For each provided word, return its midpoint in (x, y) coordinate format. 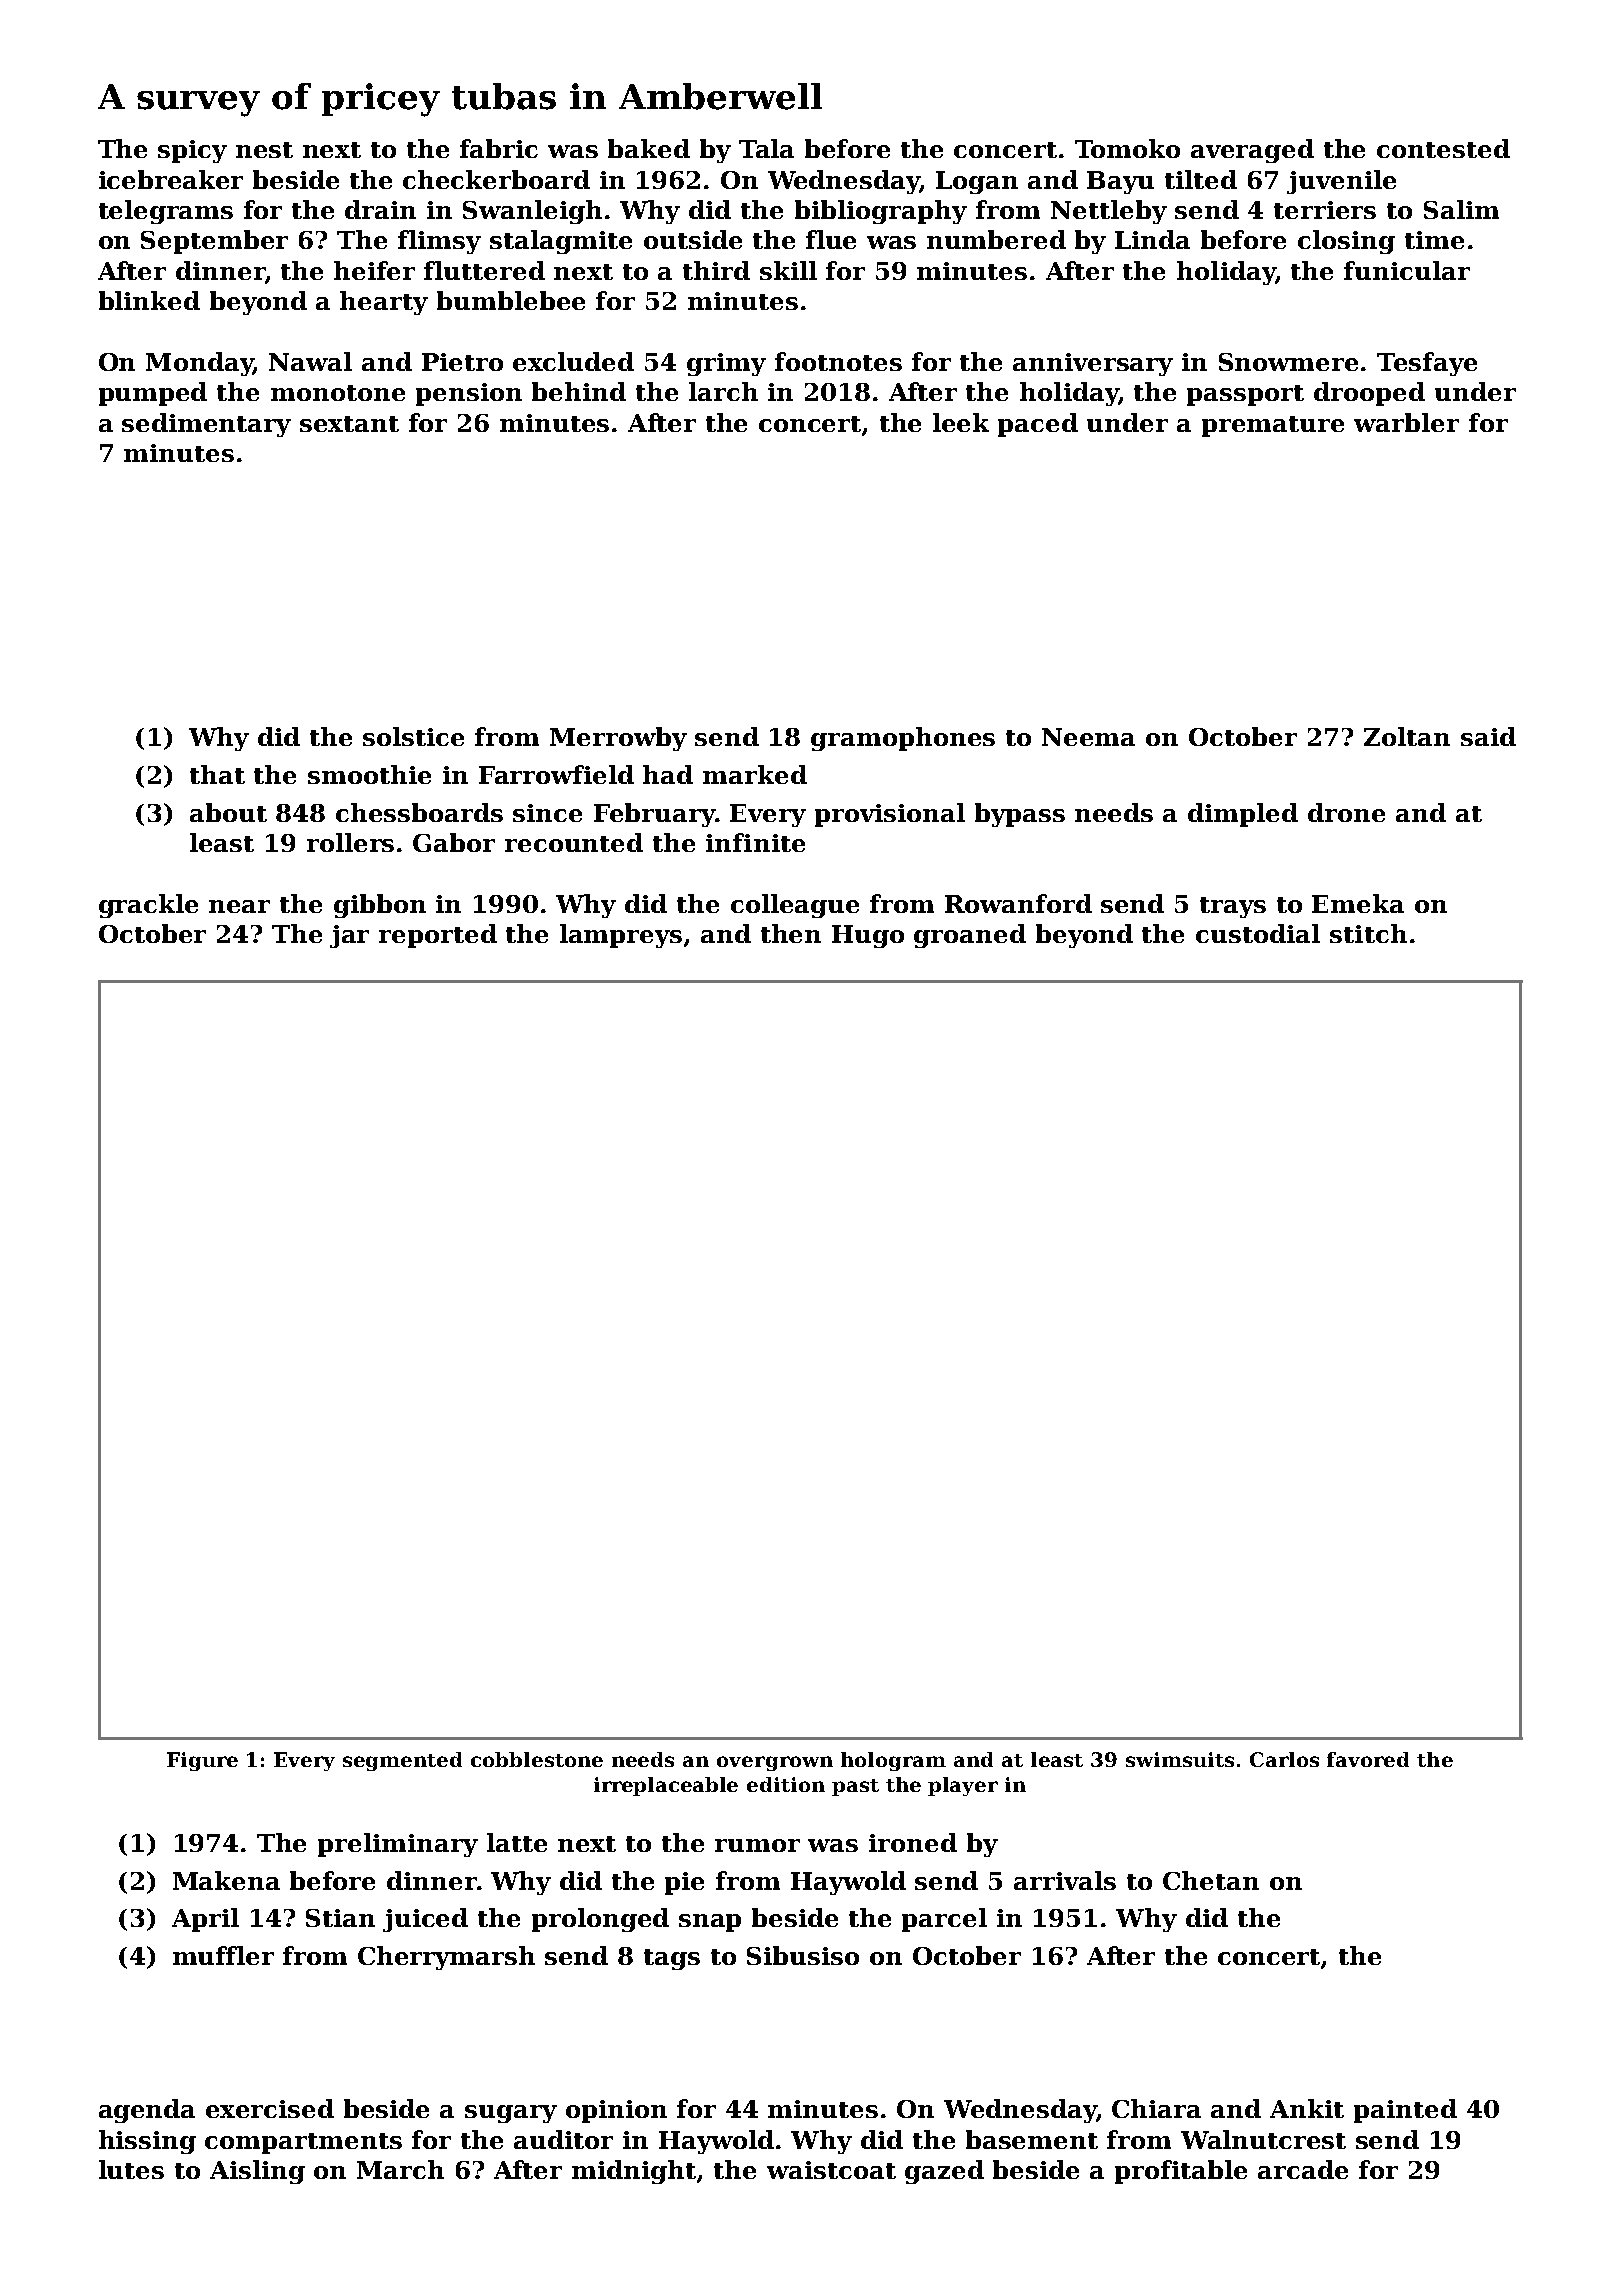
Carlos (1284, 1759)
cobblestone (537, 1759)
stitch (1368, 933)
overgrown (775, 1763)
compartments (303, 2143)
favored (1368, 1759)
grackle (148, 906)
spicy (192, 151)
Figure (202, 1761)
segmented (402, 1761)
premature (1273, 426)
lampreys (621, 936)
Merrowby (618, 739)
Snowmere (1288, 362)
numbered (996, 239)
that (217, 774)
